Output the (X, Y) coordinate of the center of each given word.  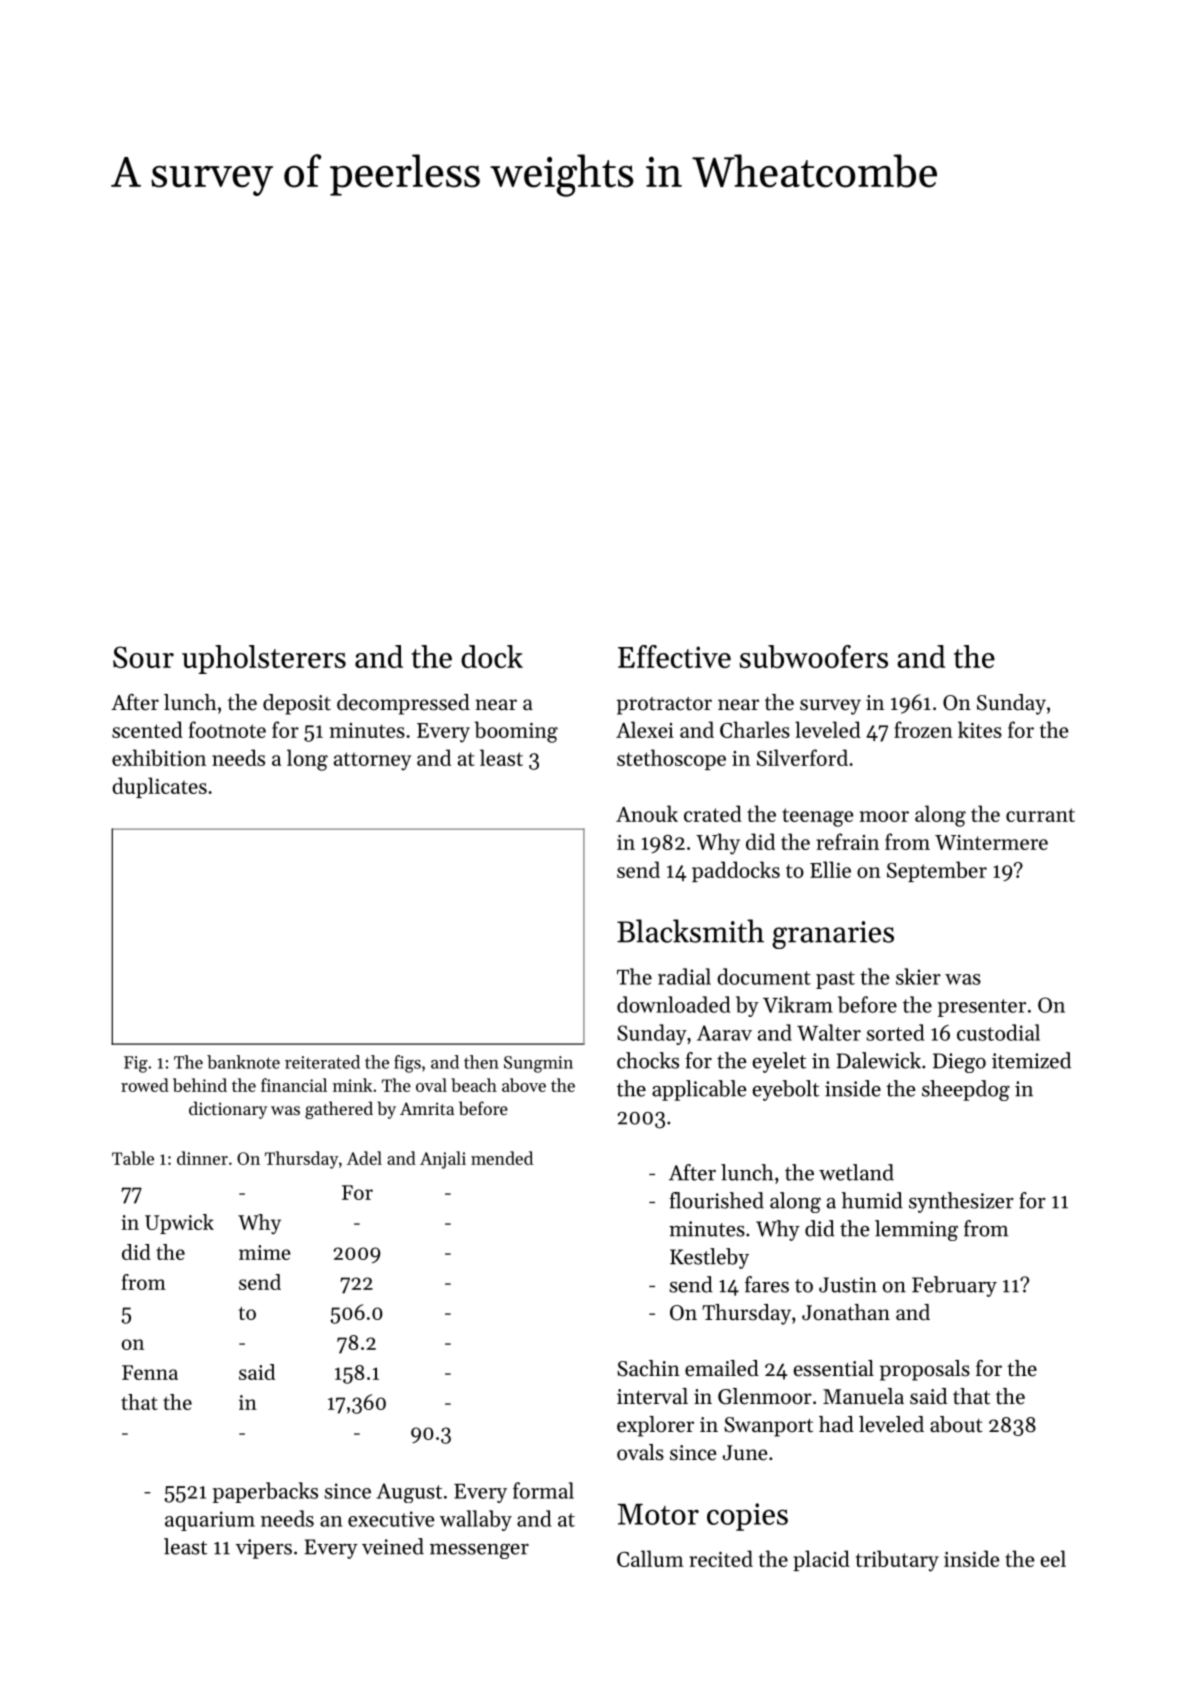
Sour (143, 657)
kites (980, 729)
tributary (897, 1561)
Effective (674, 656)
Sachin (648, 1368)
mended (502, 1158)
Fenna (150, 1372)
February (954, 1286)
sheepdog (966, 1090)
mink (352, 1085)
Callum (650, 1558)
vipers (264, 1549)
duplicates (159, 787)
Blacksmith (690, 931)
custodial (998, 1032)
